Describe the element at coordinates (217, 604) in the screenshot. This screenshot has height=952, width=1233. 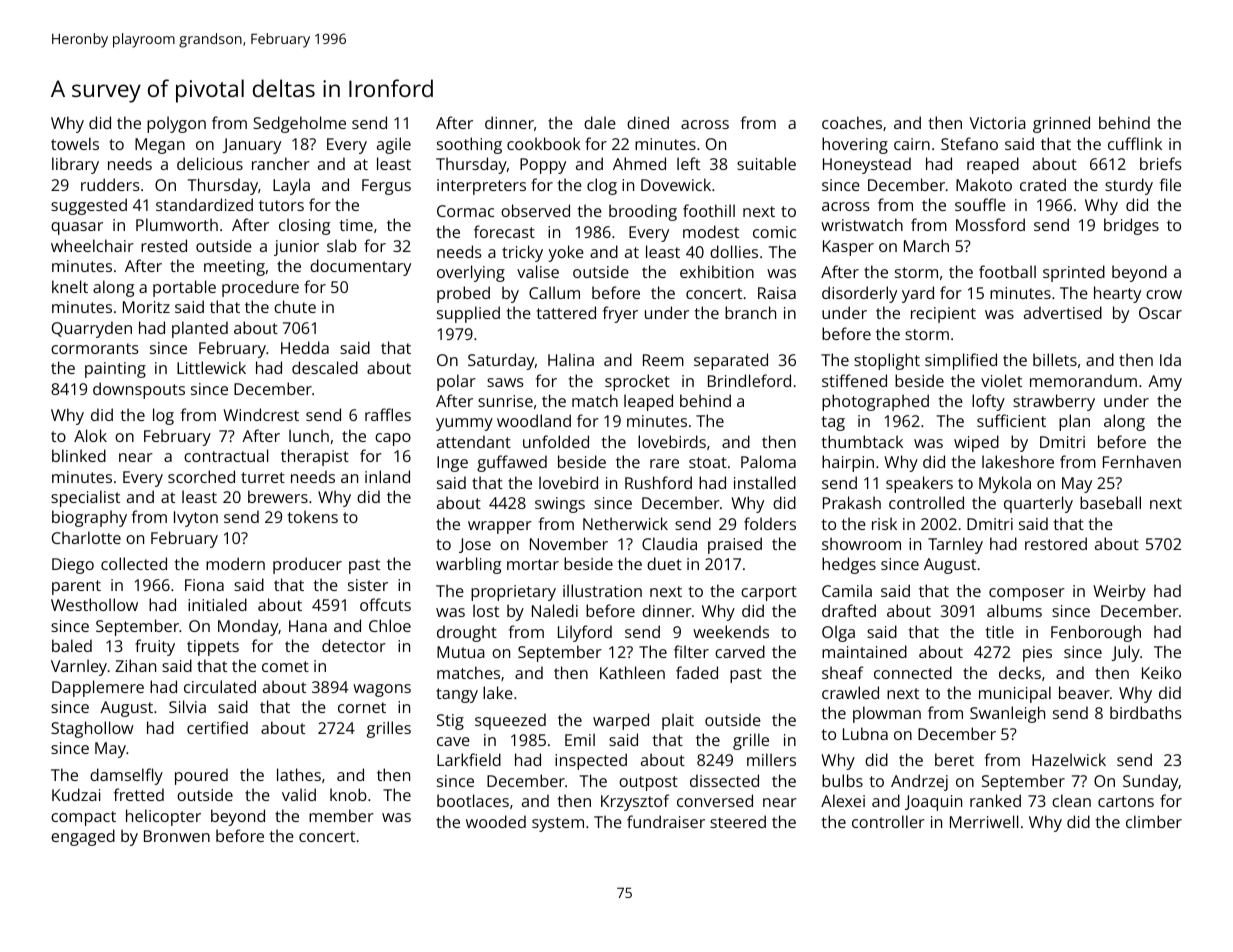
I see `initialed` at that location.
